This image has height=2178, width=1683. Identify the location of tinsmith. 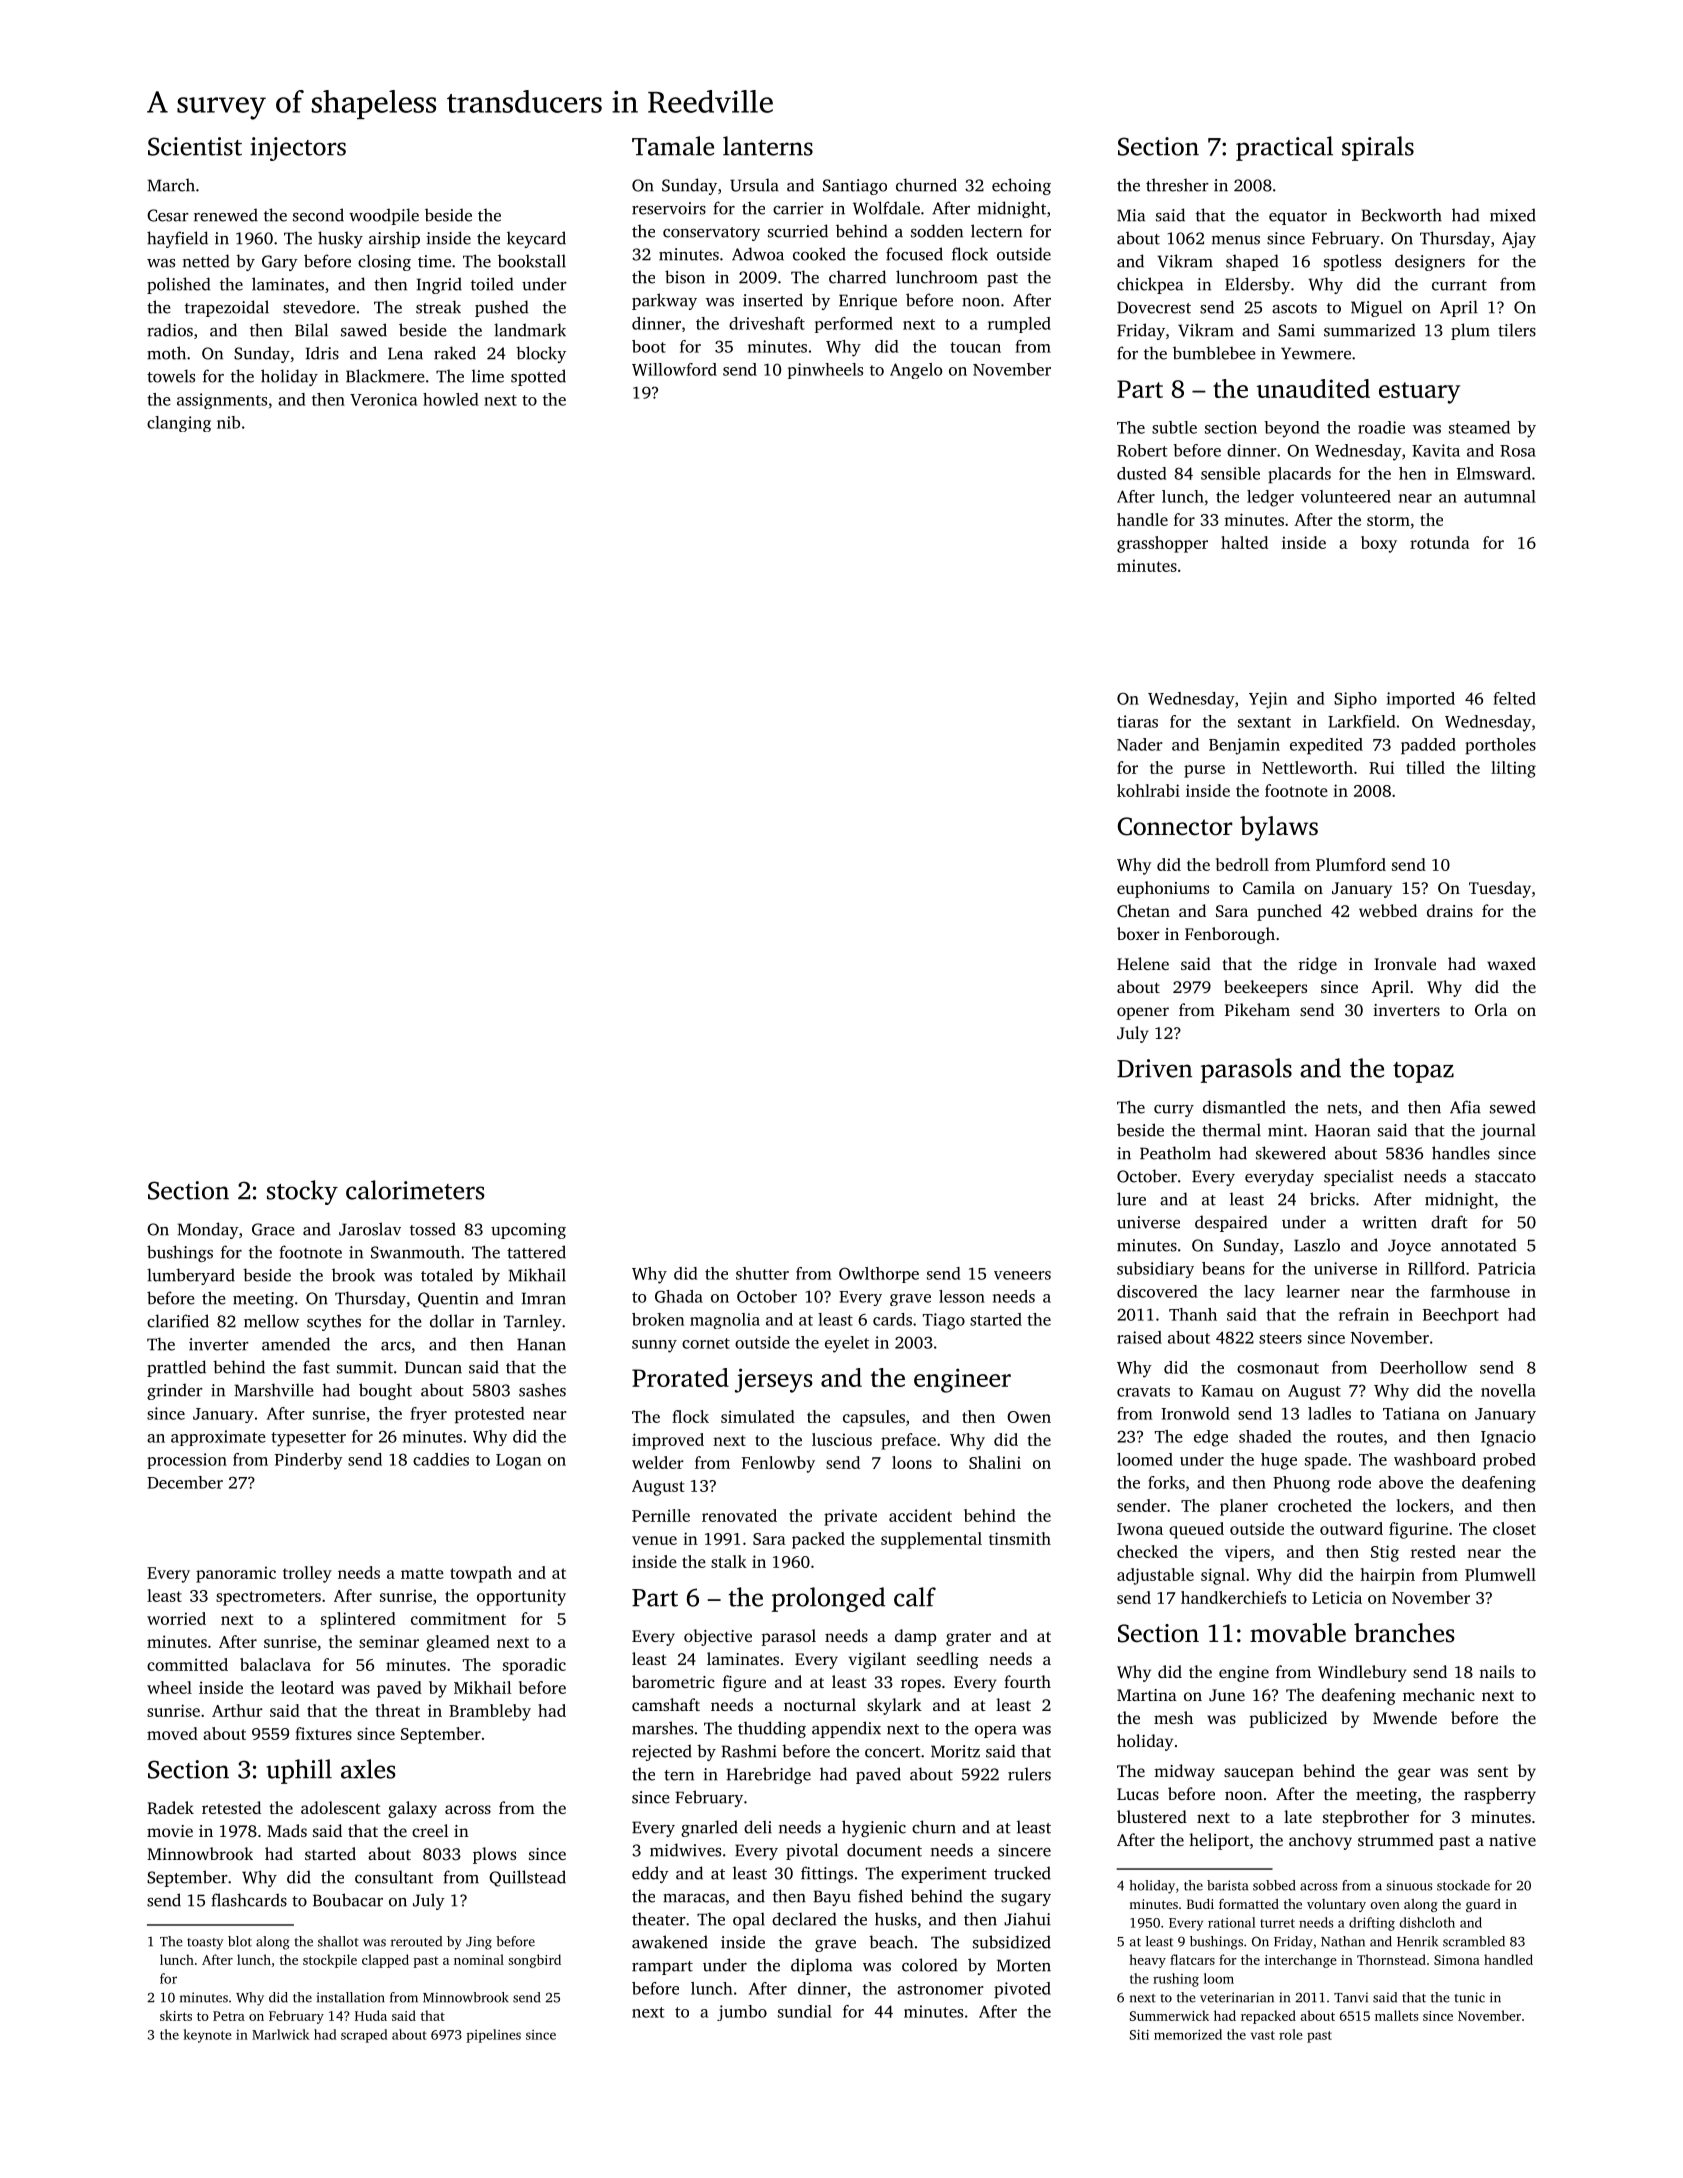
(1020, 1538).
